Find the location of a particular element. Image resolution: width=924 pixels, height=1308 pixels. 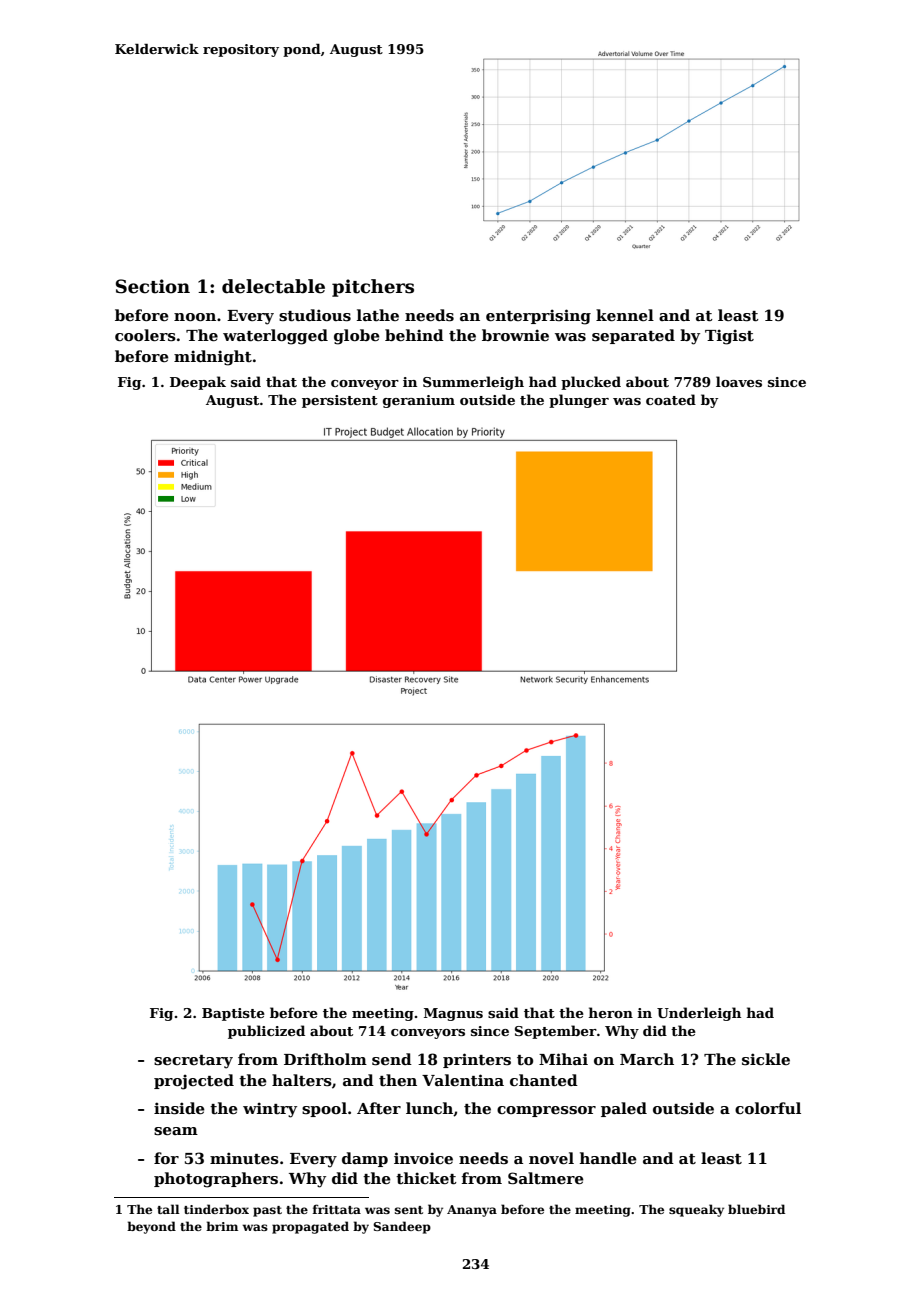

geranium is located at coordinates (419, 401).
